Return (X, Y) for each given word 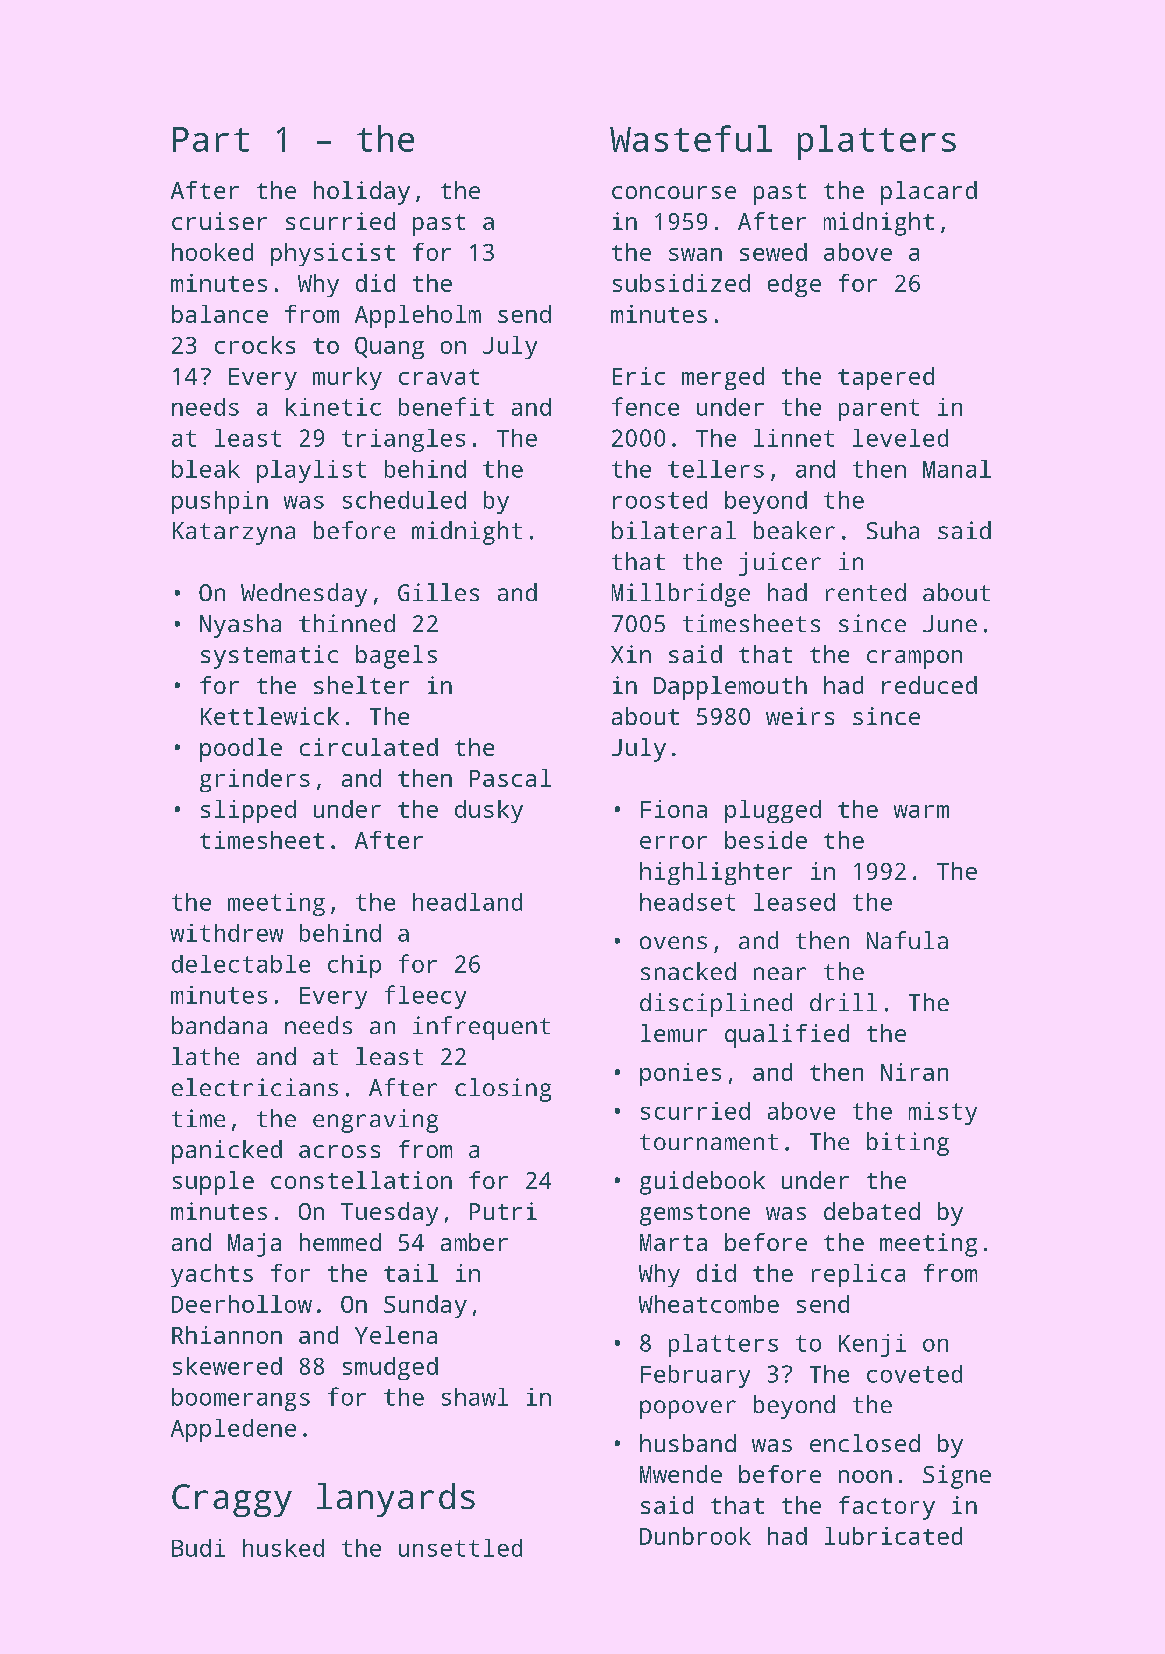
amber (474, 1242)
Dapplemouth (730, 688)
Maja (254, 1245)
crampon (914, 659)
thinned (347, 623)
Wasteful (691, 138)
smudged (390, 1368)
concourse (674, 192)
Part (211, 139)
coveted (914, 1374)
